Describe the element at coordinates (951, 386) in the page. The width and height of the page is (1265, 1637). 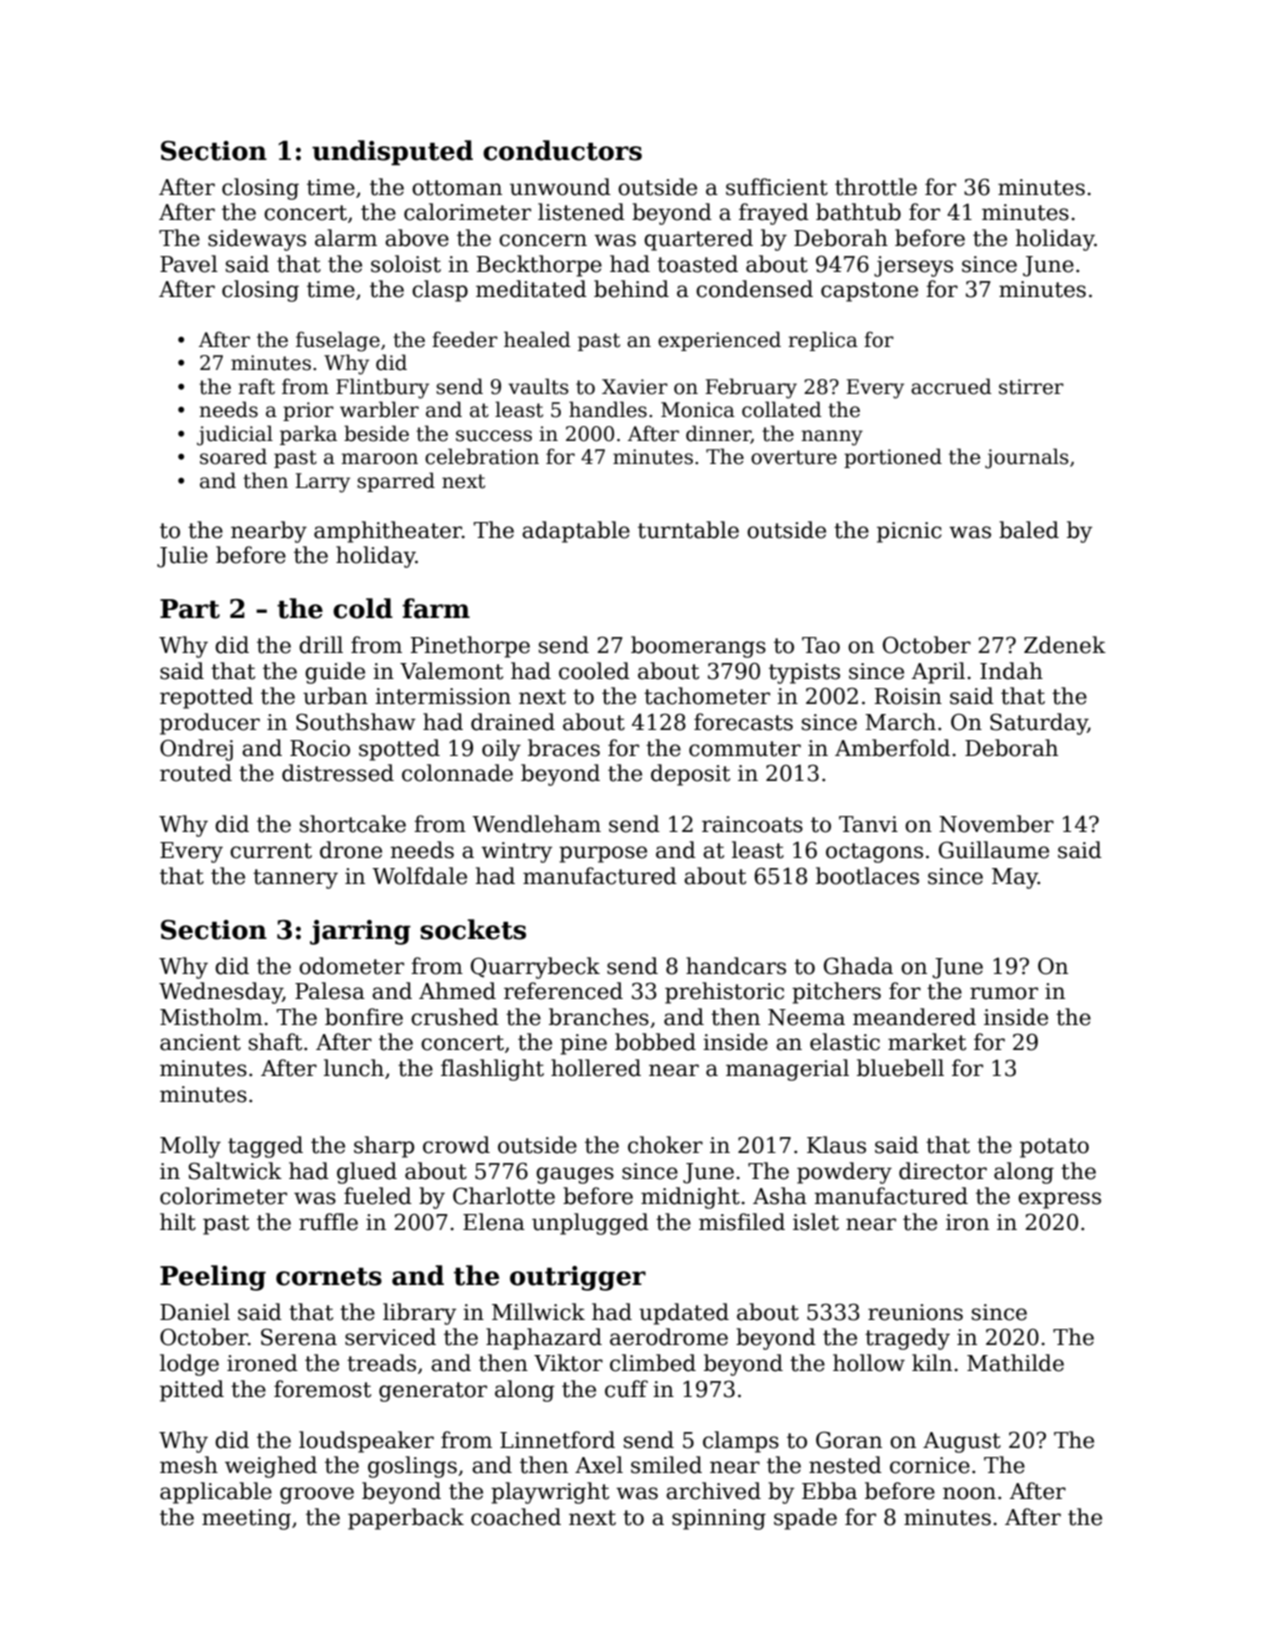
I see `accrued` at that location.
